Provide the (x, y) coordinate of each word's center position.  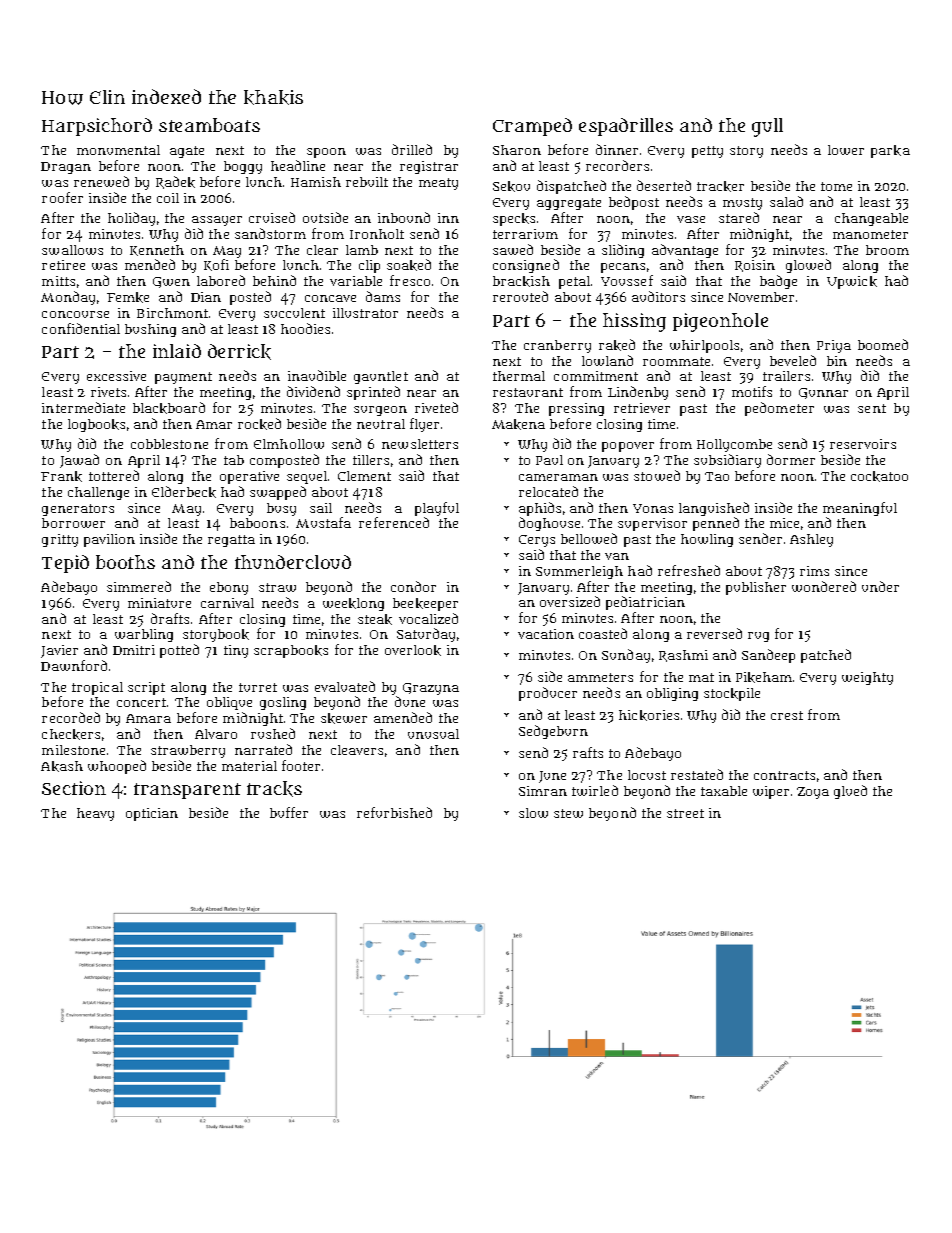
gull (767, 127)
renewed (101, 181)
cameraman (558, 477)
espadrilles (626, 127)
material (249, 766)
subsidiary (727, 461)
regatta (231, 541)
